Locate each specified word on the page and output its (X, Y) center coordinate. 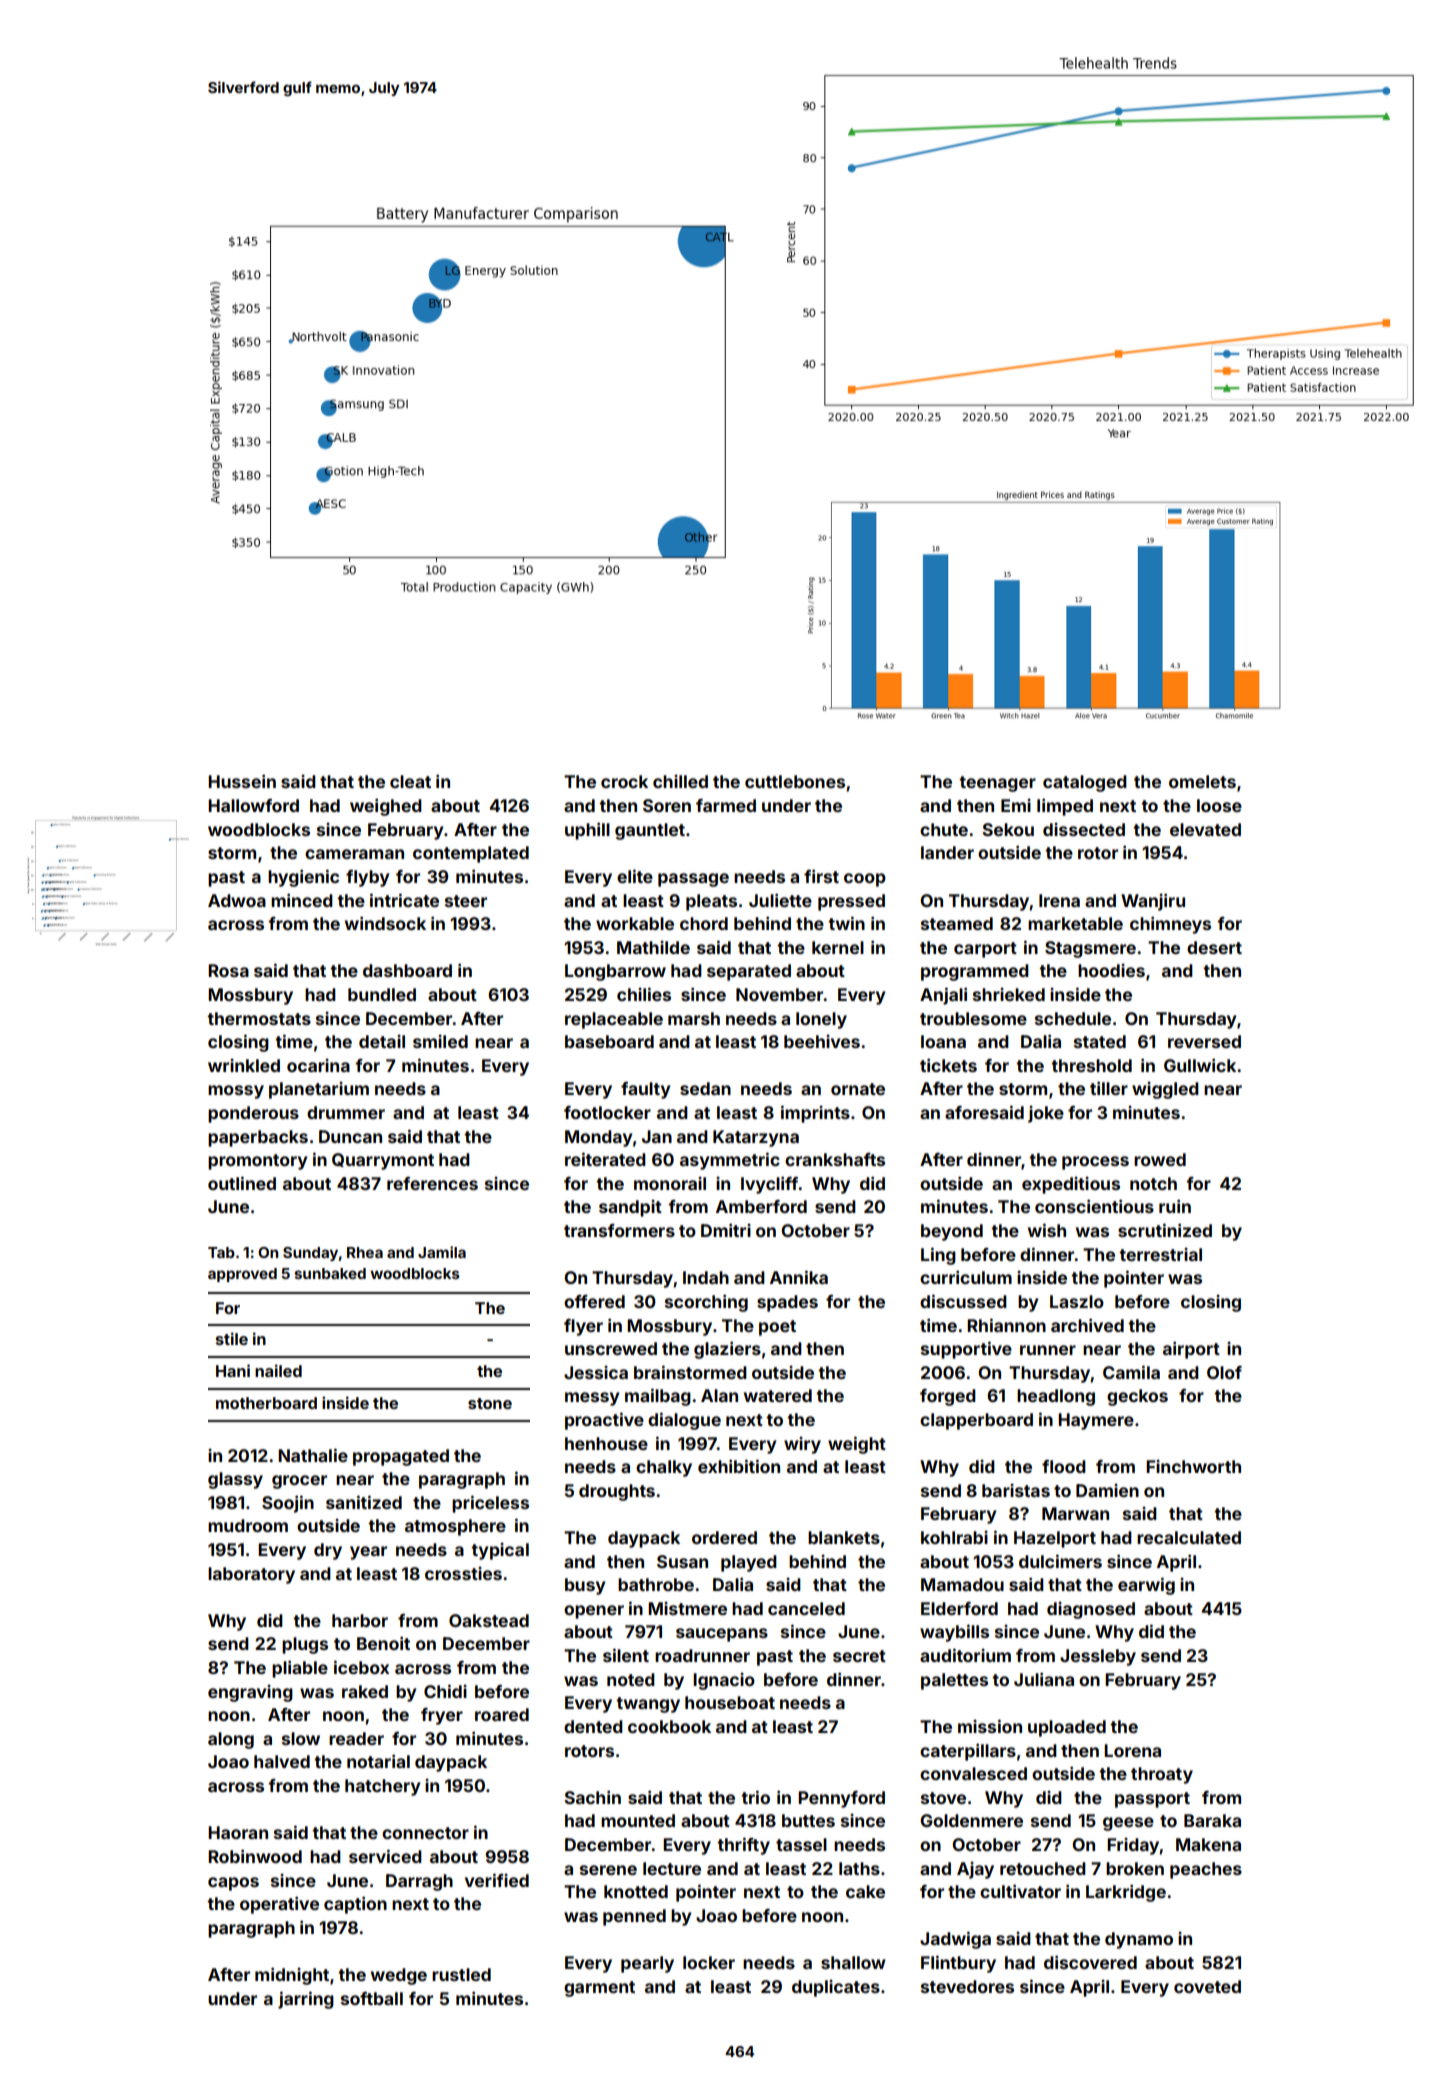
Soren (667, 805)
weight (857, 1445)
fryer (442, 1716)
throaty (1162, 1775)
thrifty (743, 1846)
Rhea (365, 1252)
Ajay (975, 1870)
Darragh (419, 1882)
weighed (386, 807)
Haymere (1096, 1421)
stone (490, 1403)
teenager (997, 784)
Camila (1131, 1372)
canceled (806, 1608)
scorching (706, 1303)
